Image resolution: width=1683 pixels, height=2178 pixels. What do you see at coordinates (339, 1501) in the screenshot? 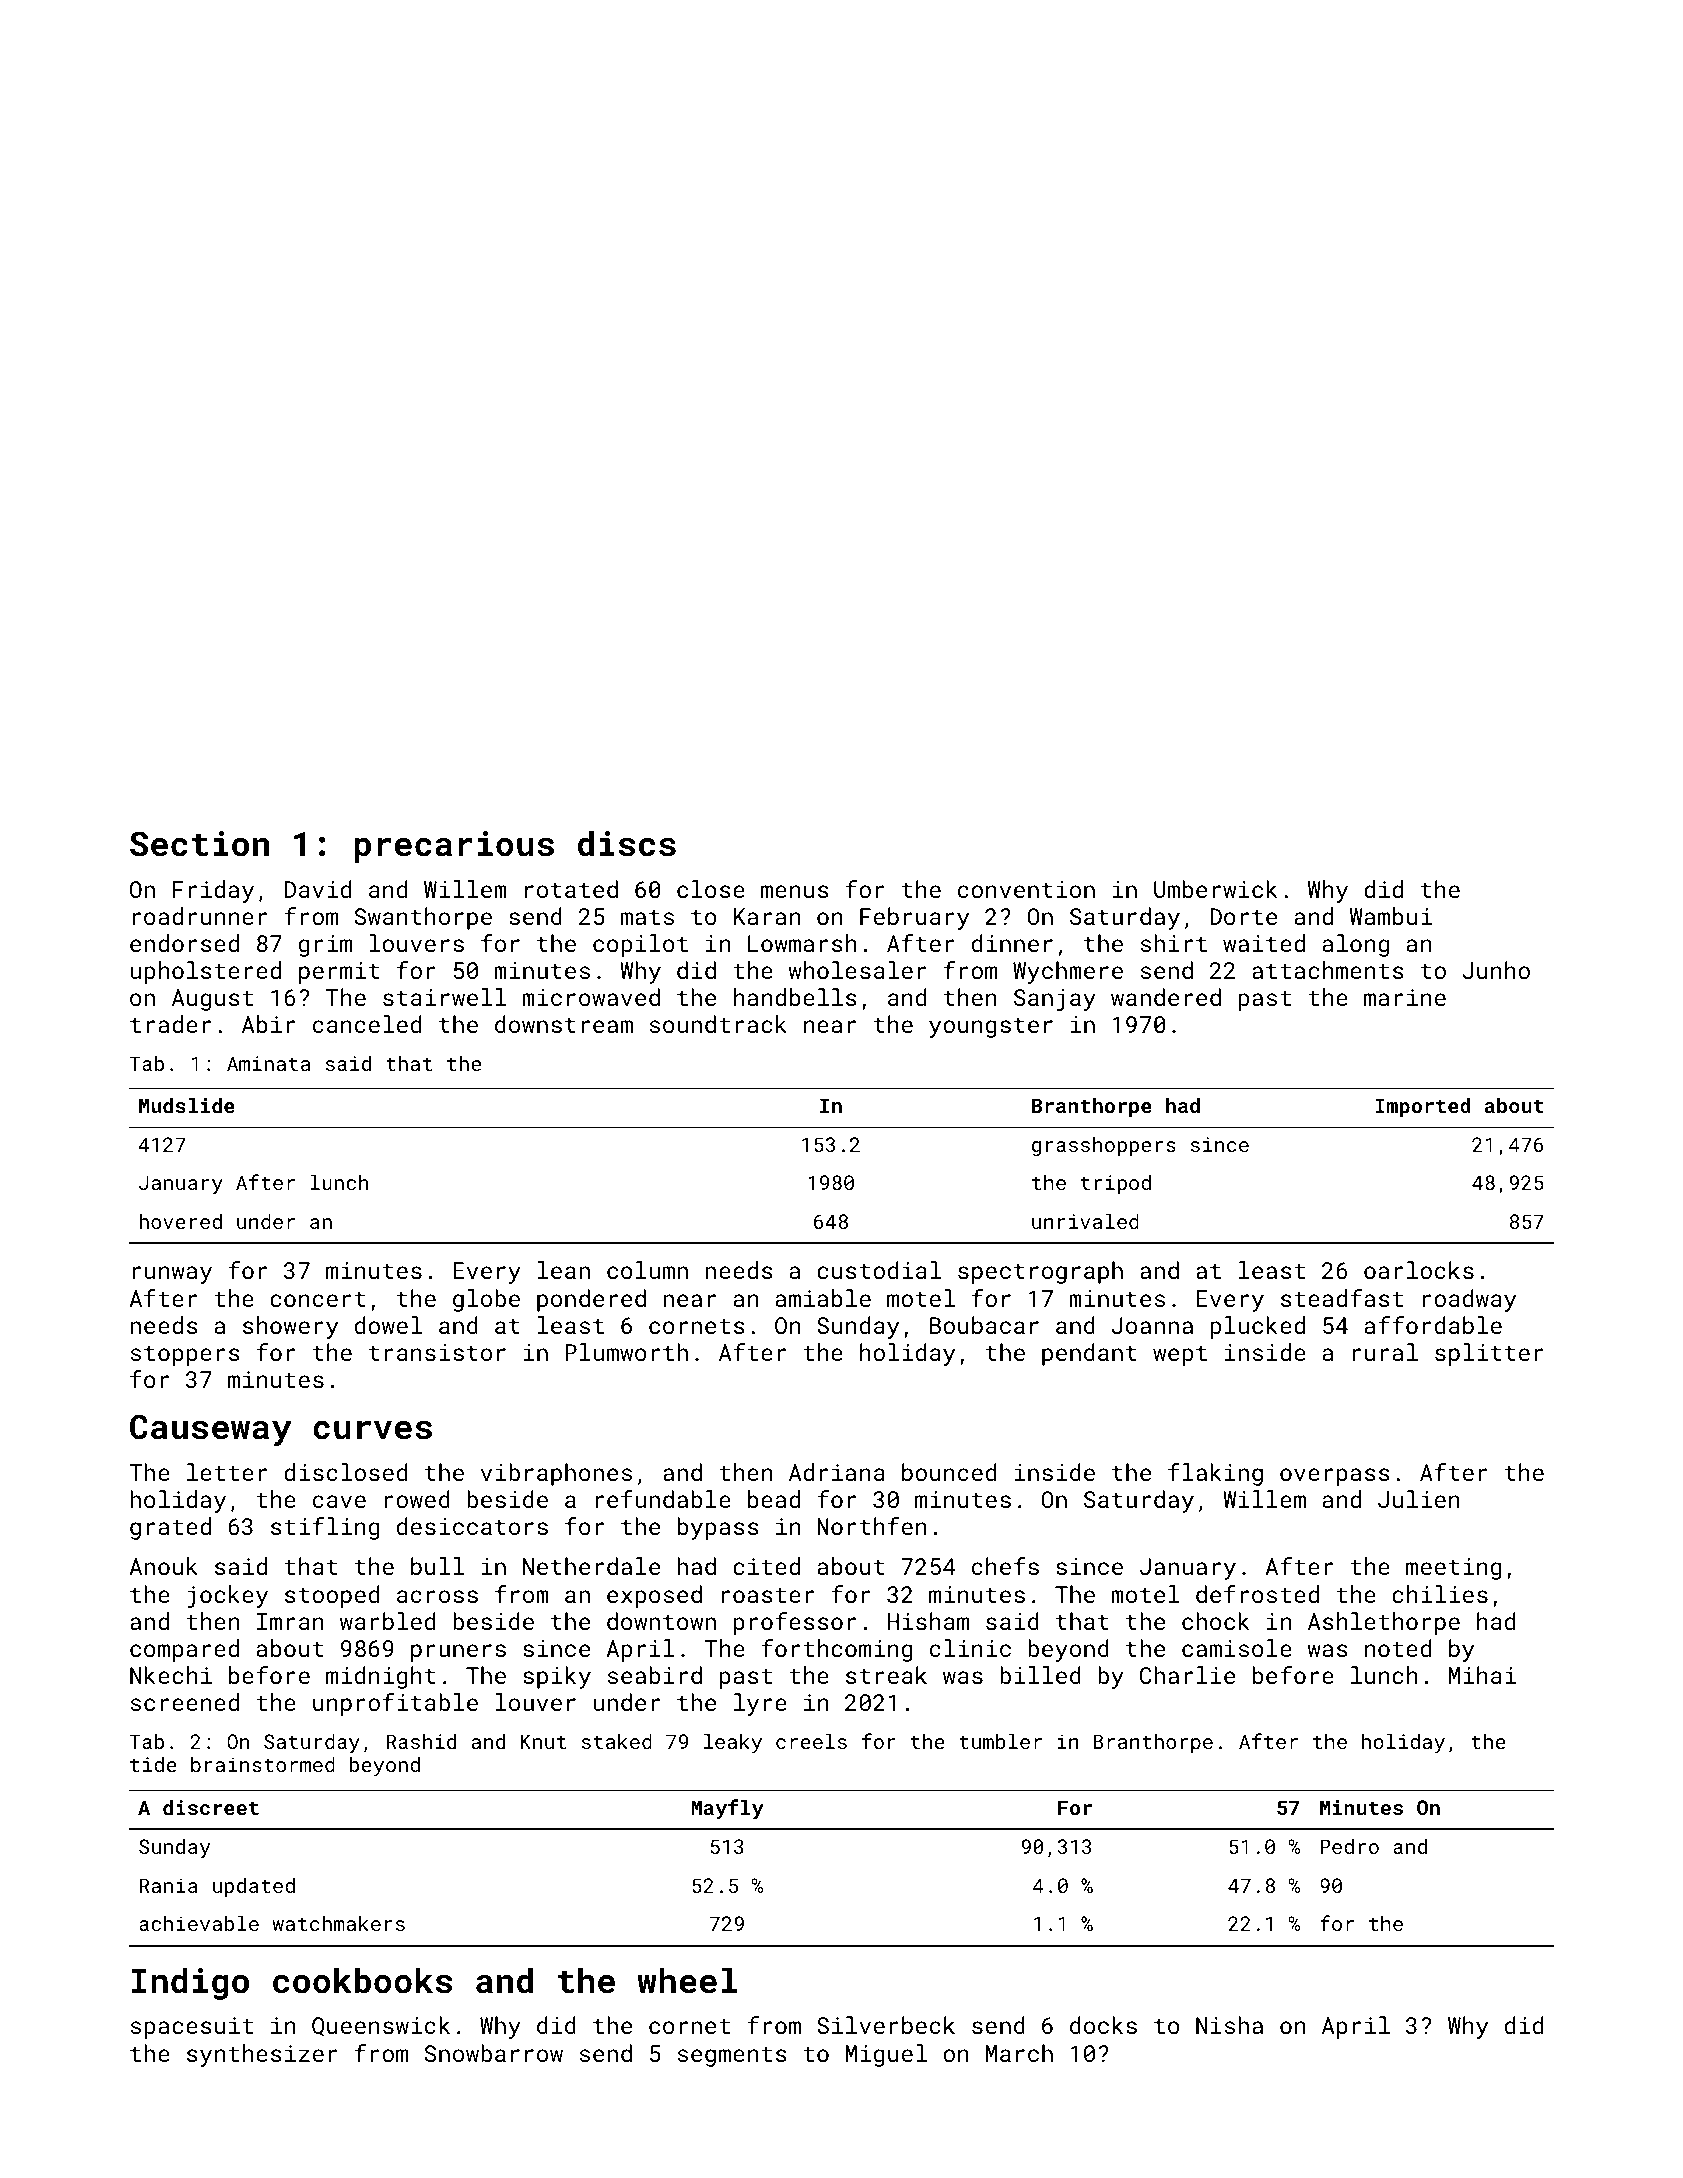
I see `cave` at bounding box center [339, 1501].
